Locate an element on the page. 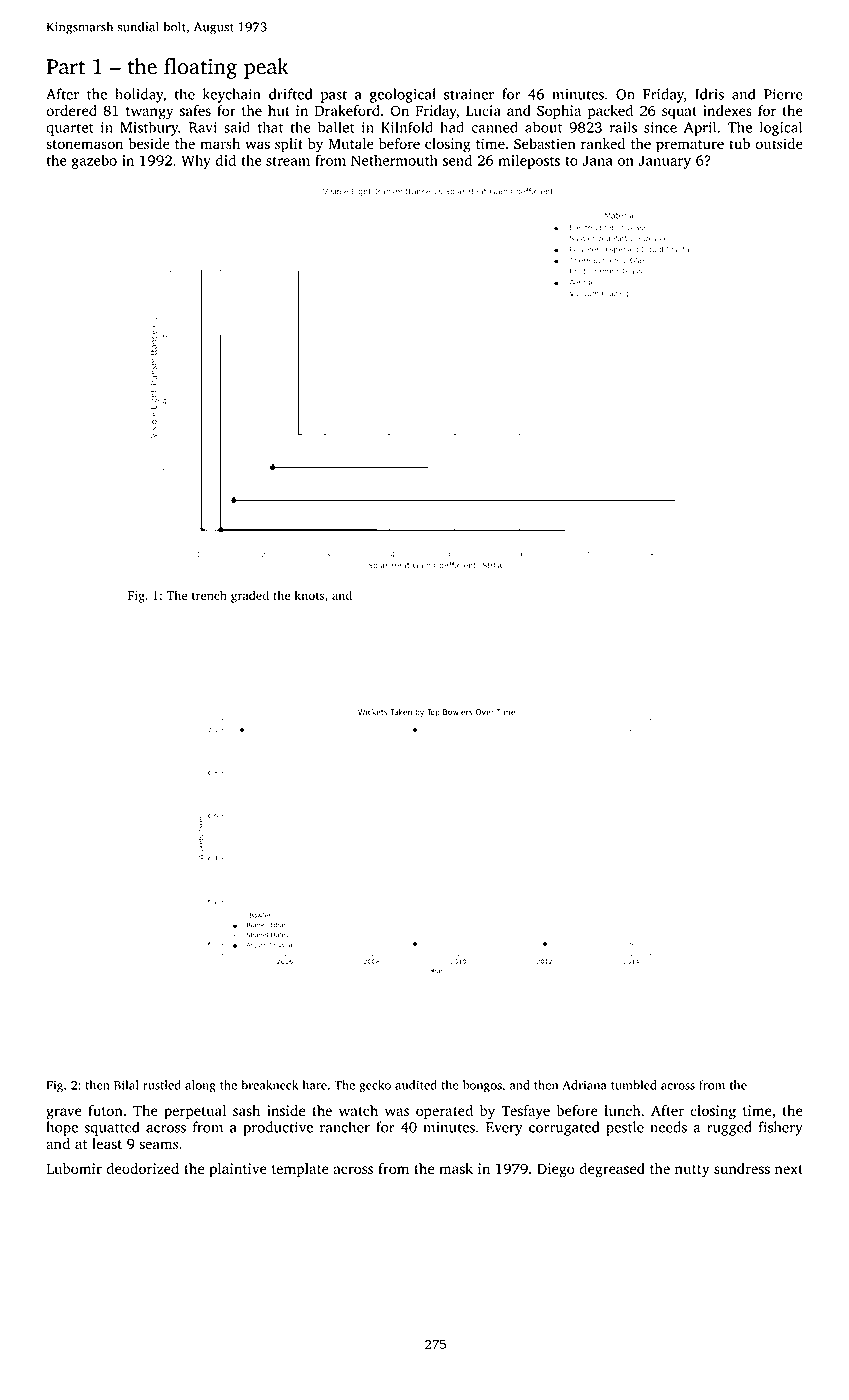  Adriana is located at coordinates (584, 1085).
